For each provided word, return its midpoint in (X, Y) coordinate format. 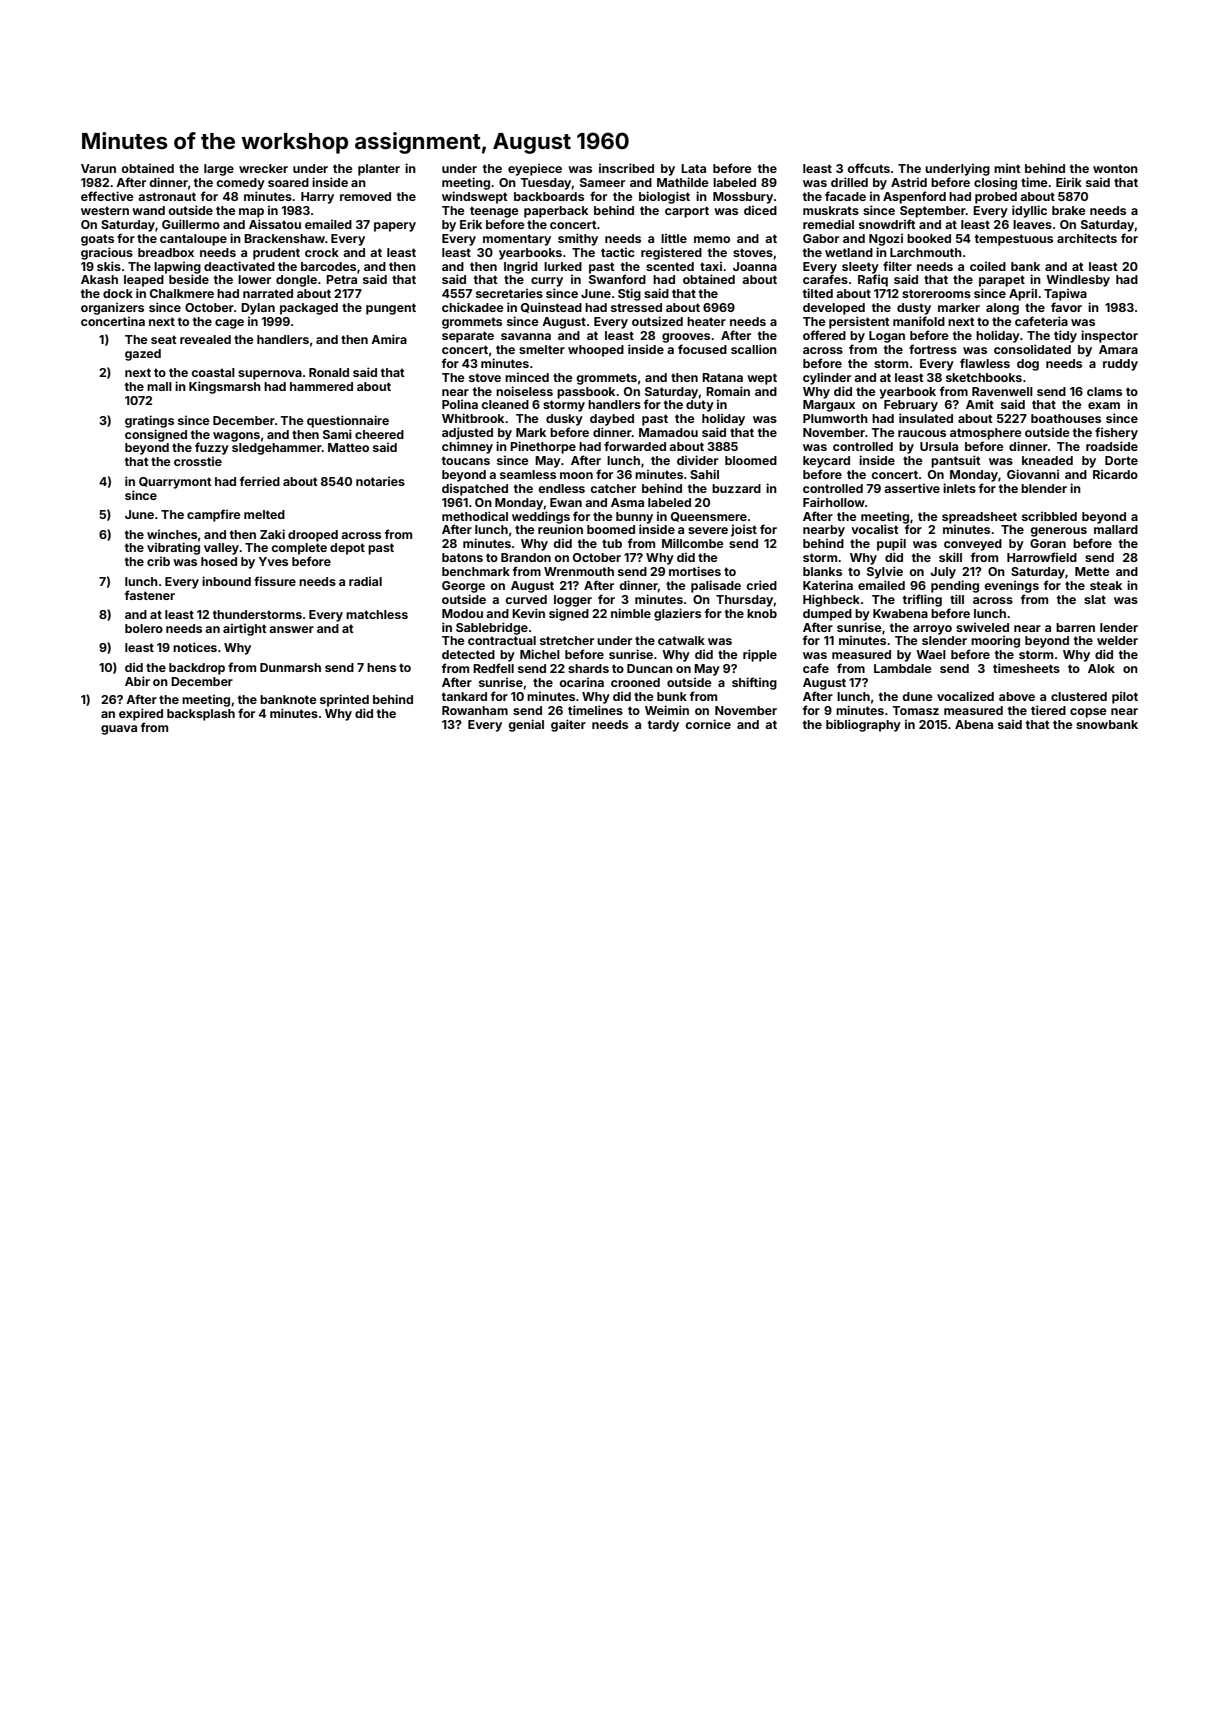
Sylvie (885, 572)
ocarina (581, 682)
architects (1087, 238)
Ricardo (1115, 474)
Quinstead (551, 307)
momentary (517, 240)
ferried (260, 481)
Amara (1118, 349)
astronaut (167, 196)
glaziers (677, 614)
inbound (226, 581)
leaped (144, 281)
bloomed (751, 460)
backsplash (201, 715)
